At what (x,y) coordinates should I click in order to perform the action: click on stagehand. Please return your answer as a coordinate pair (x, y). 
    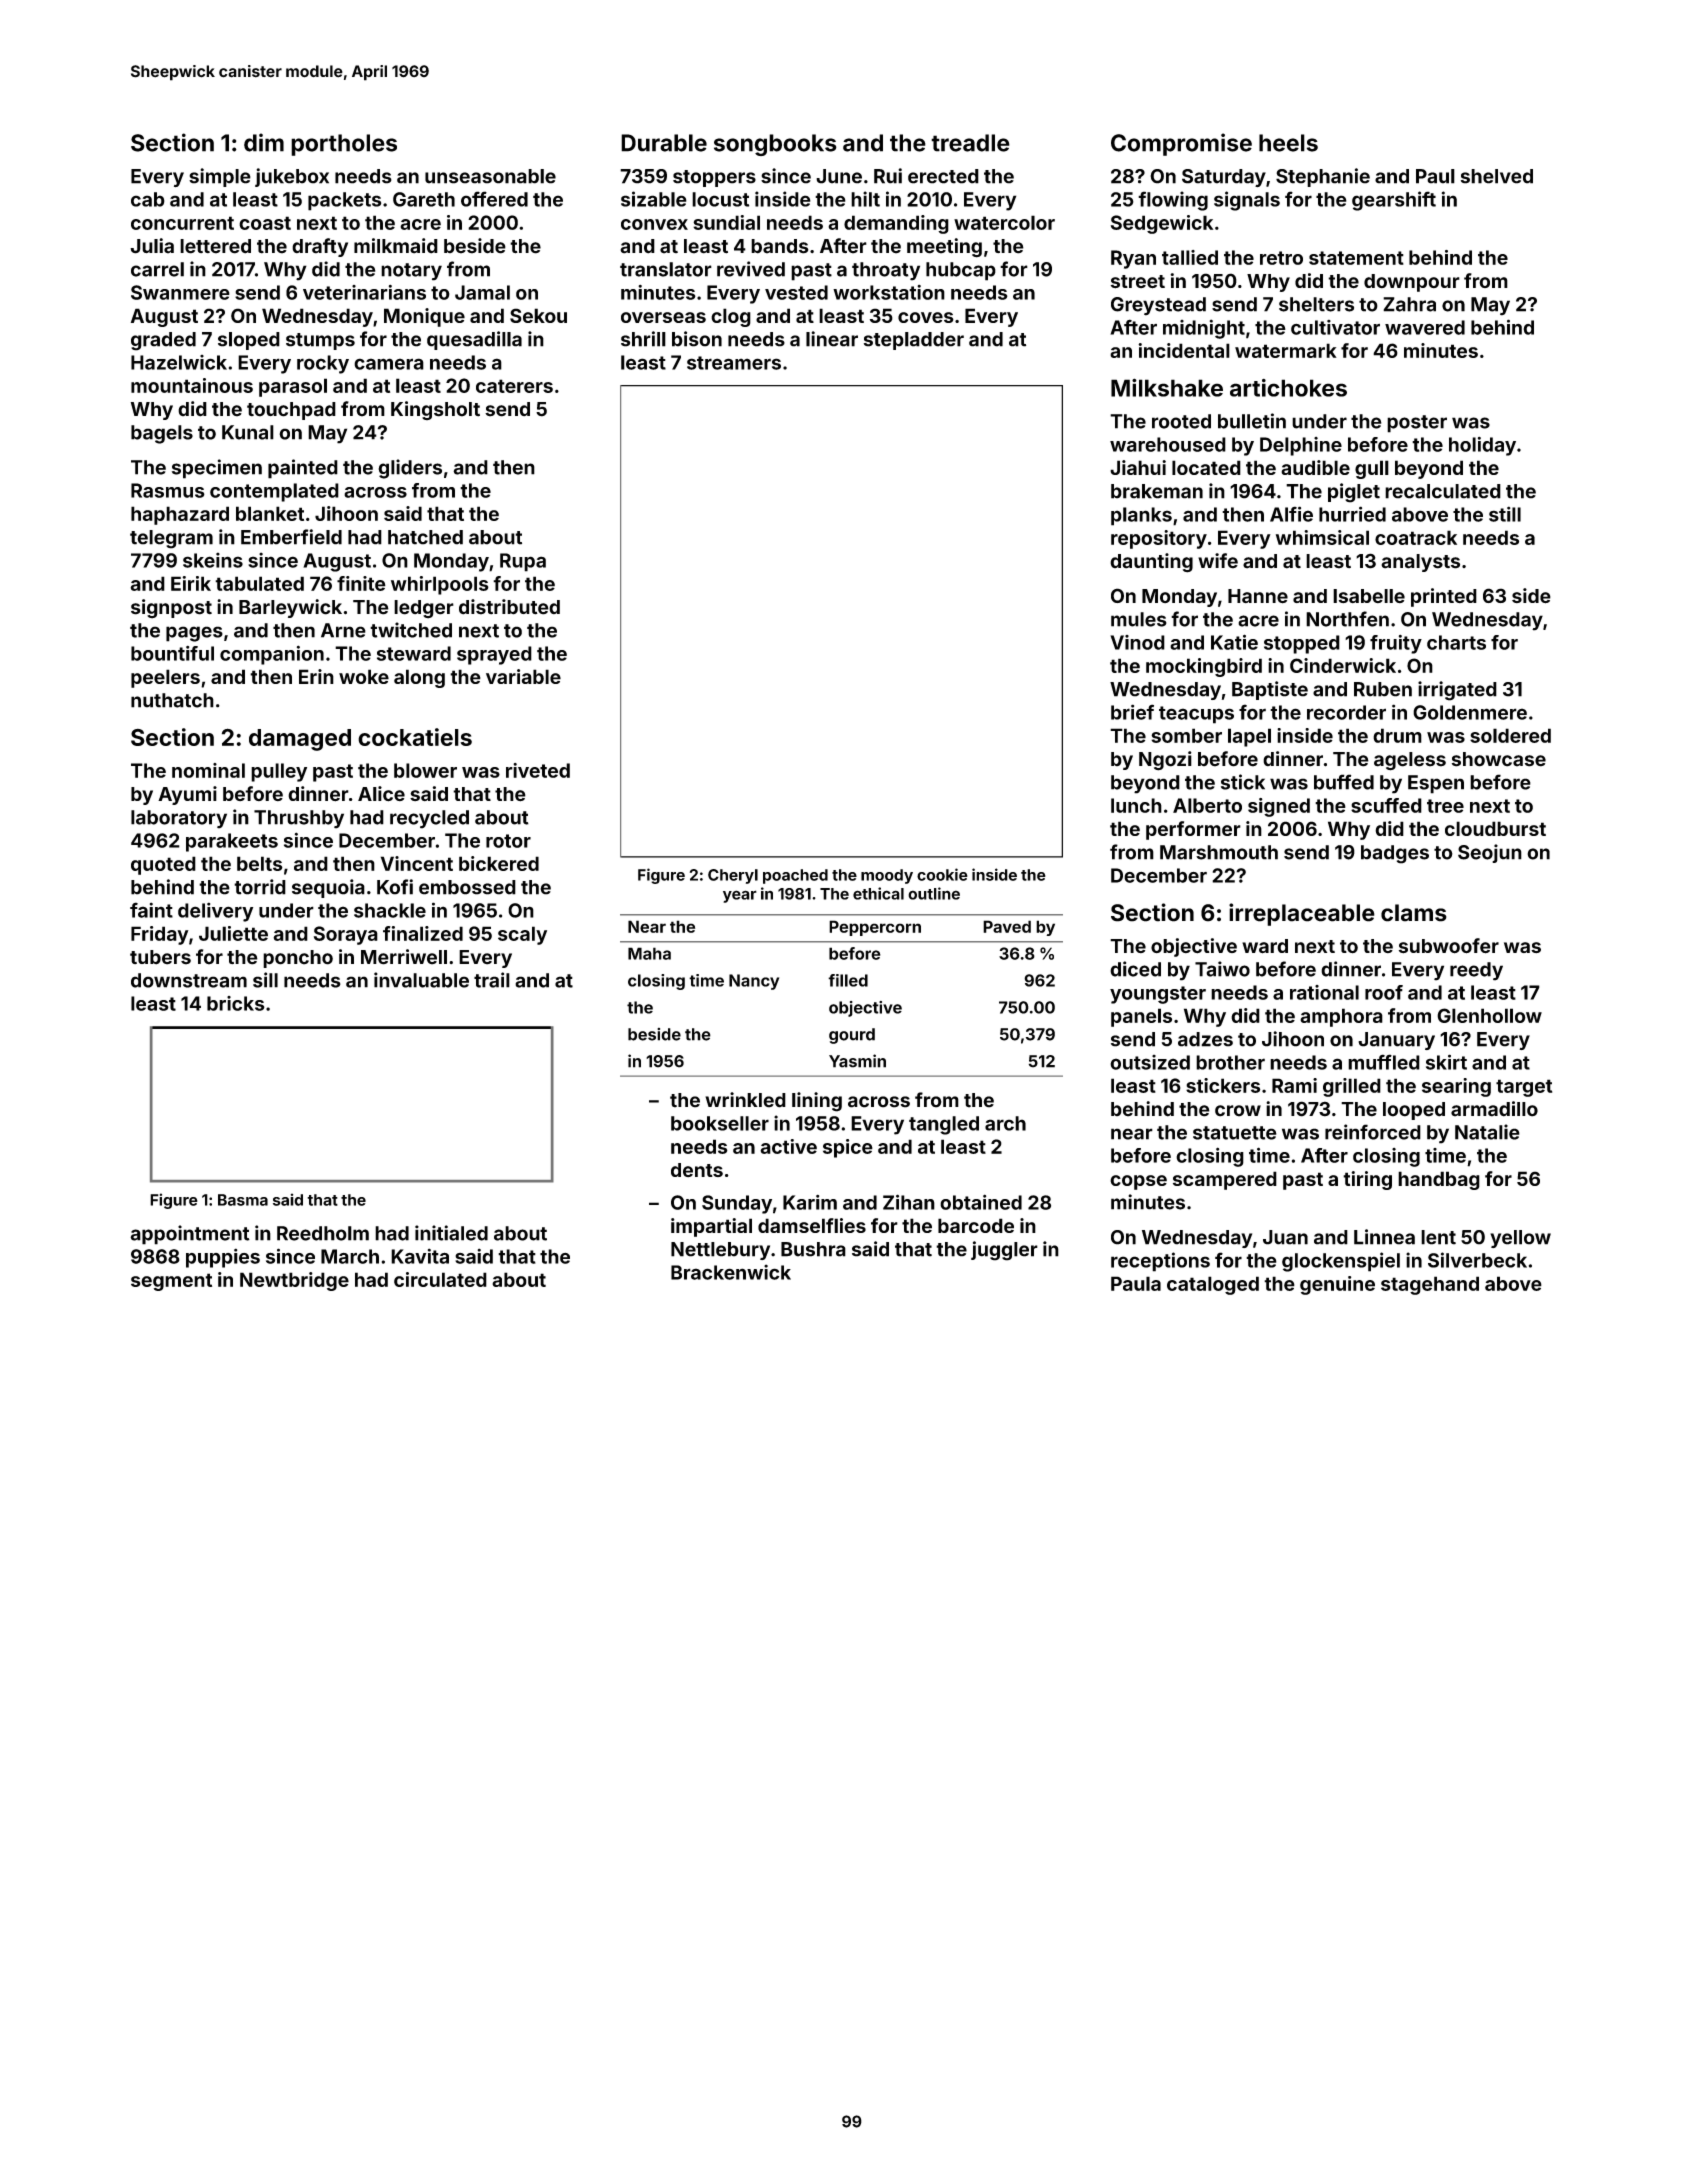
    Looking at the image, I should click on (1430, 1285).
